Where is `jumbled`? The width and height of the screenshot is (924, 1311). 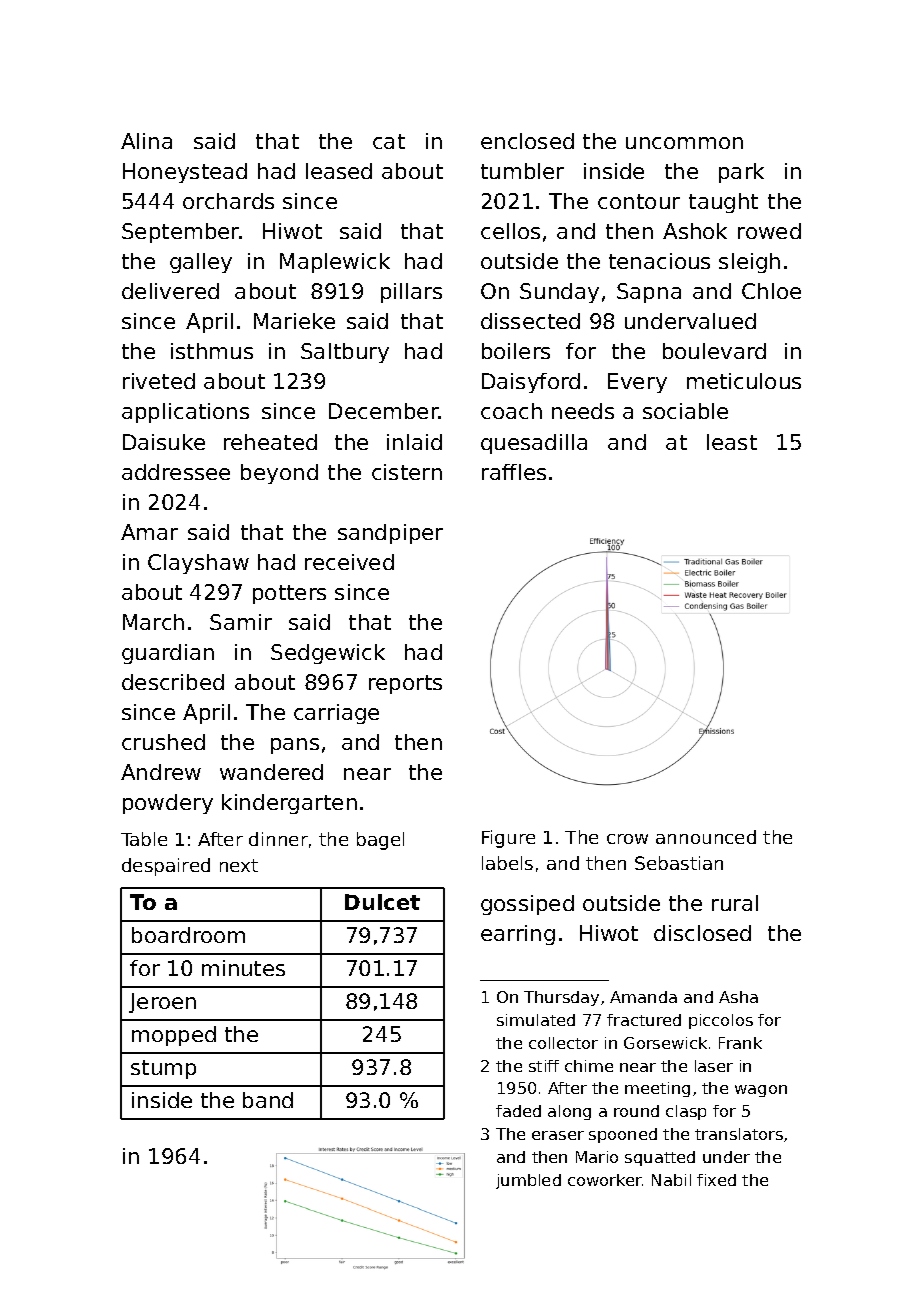
jumbled is located at coordinates (528, 1181).
